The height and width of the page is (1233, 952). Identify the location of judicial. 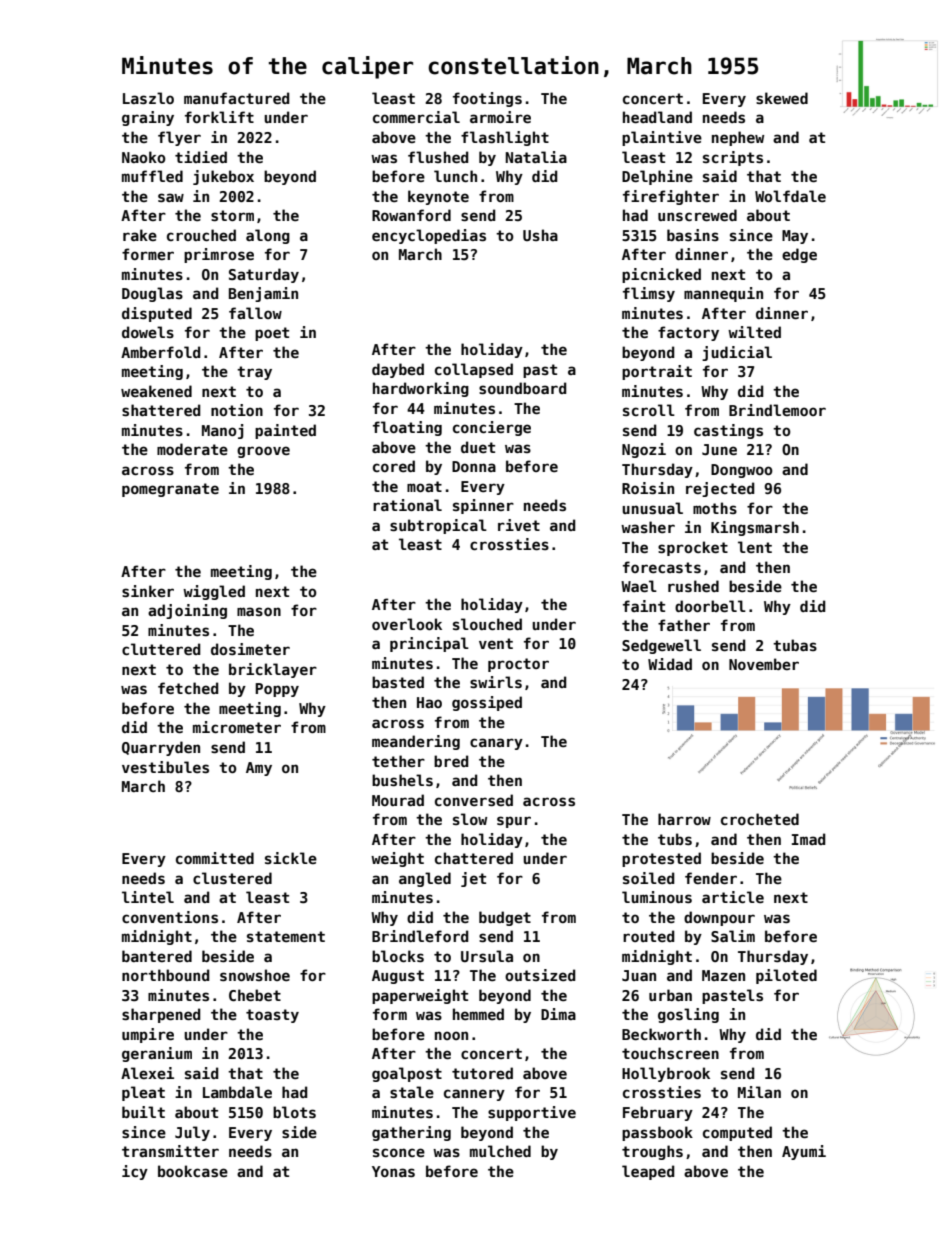
(737, 353).
